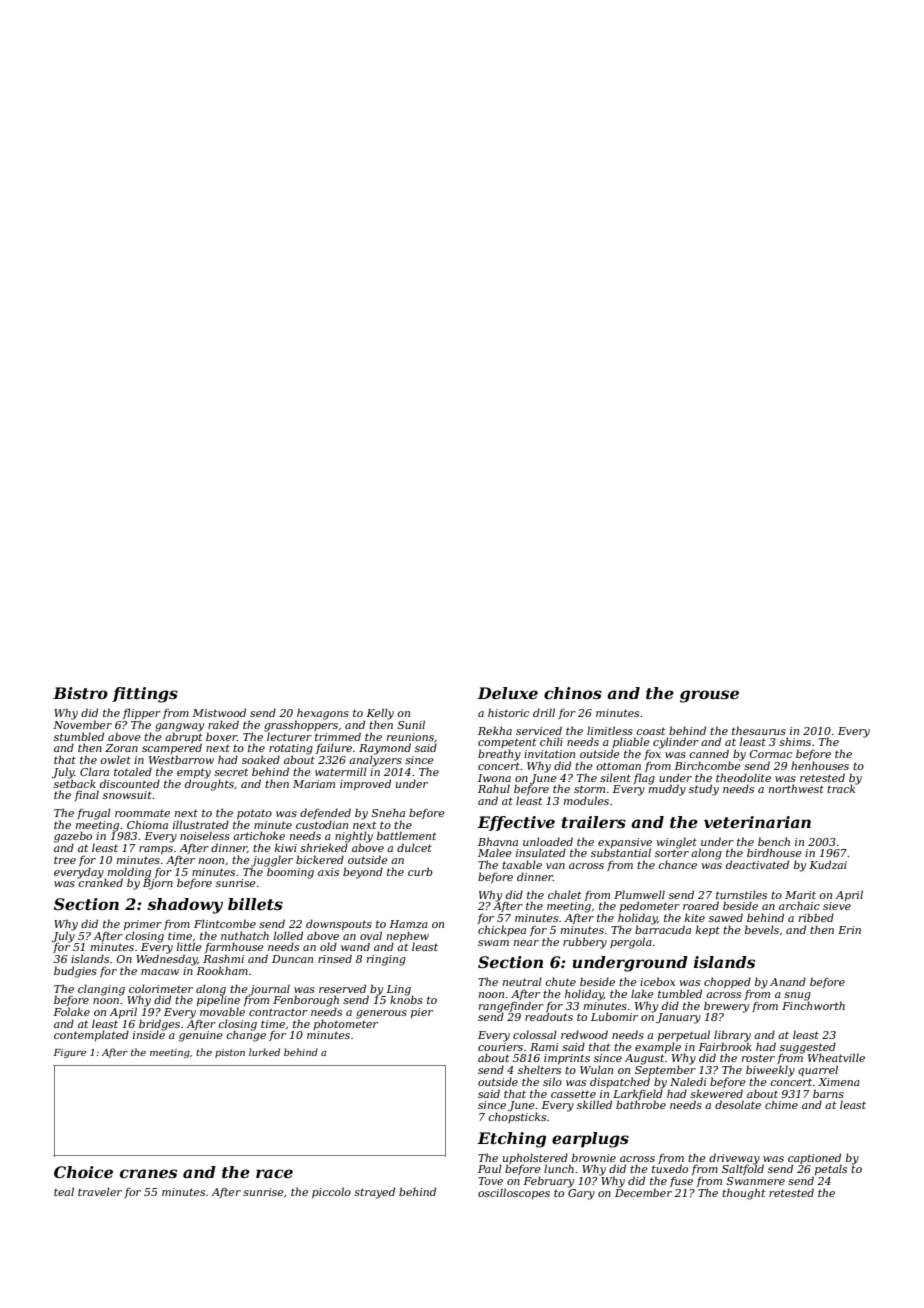 This image has height=1308, width=924. I want to click on frugal, so click(94, 814).
